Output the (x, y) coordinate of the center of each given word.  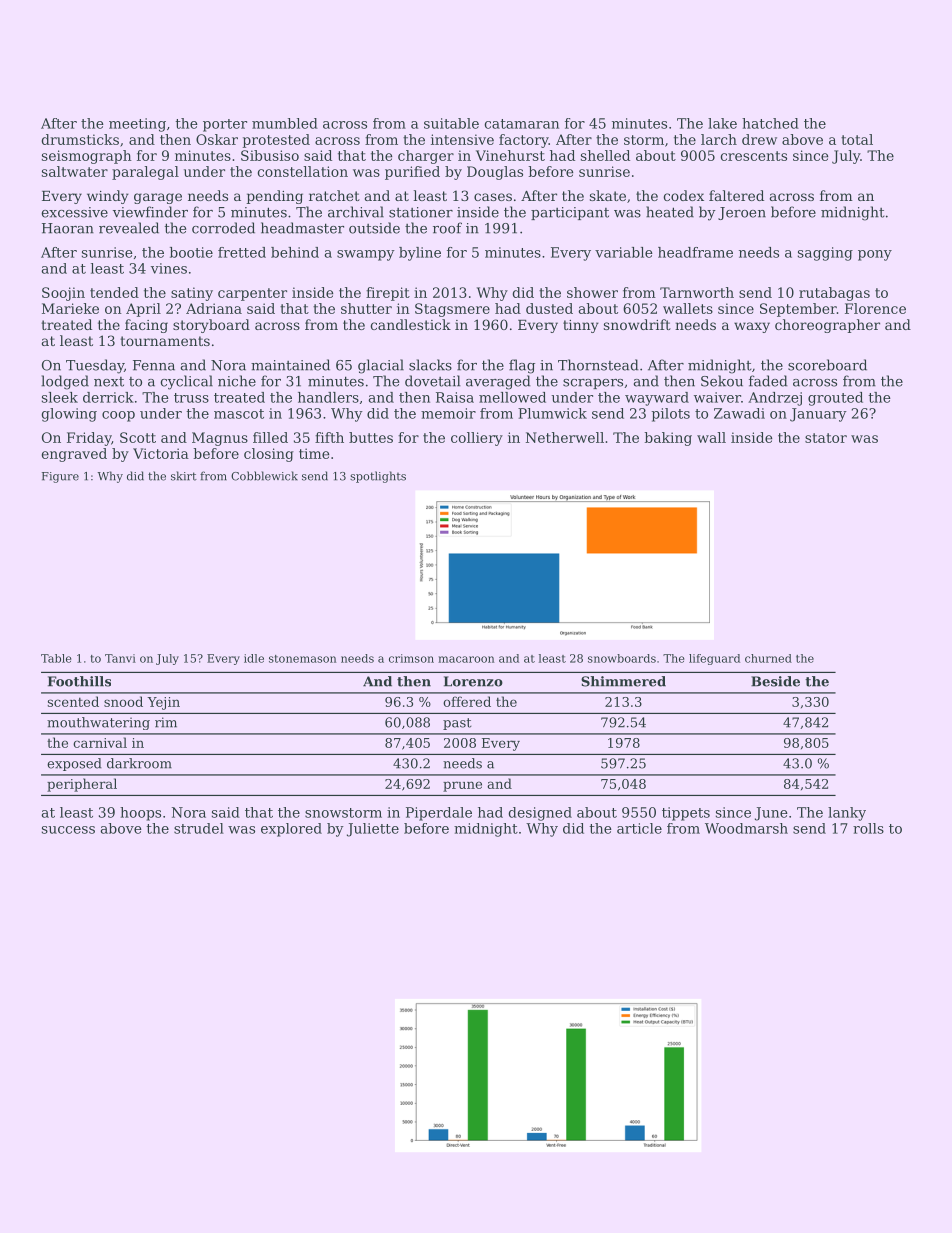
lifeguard (714, 659)
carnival (100, 742)
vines (169, 268)
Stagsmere (452, 310)
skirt (184, 476)
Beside (775, 681)
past (457, 724)
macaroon (466, 659)
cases (493, 197)
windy (108, 197)
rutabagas (834, 294)
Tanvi (120, 658)
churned (768, 658)
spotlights (378, 477)
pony (875, 255)
